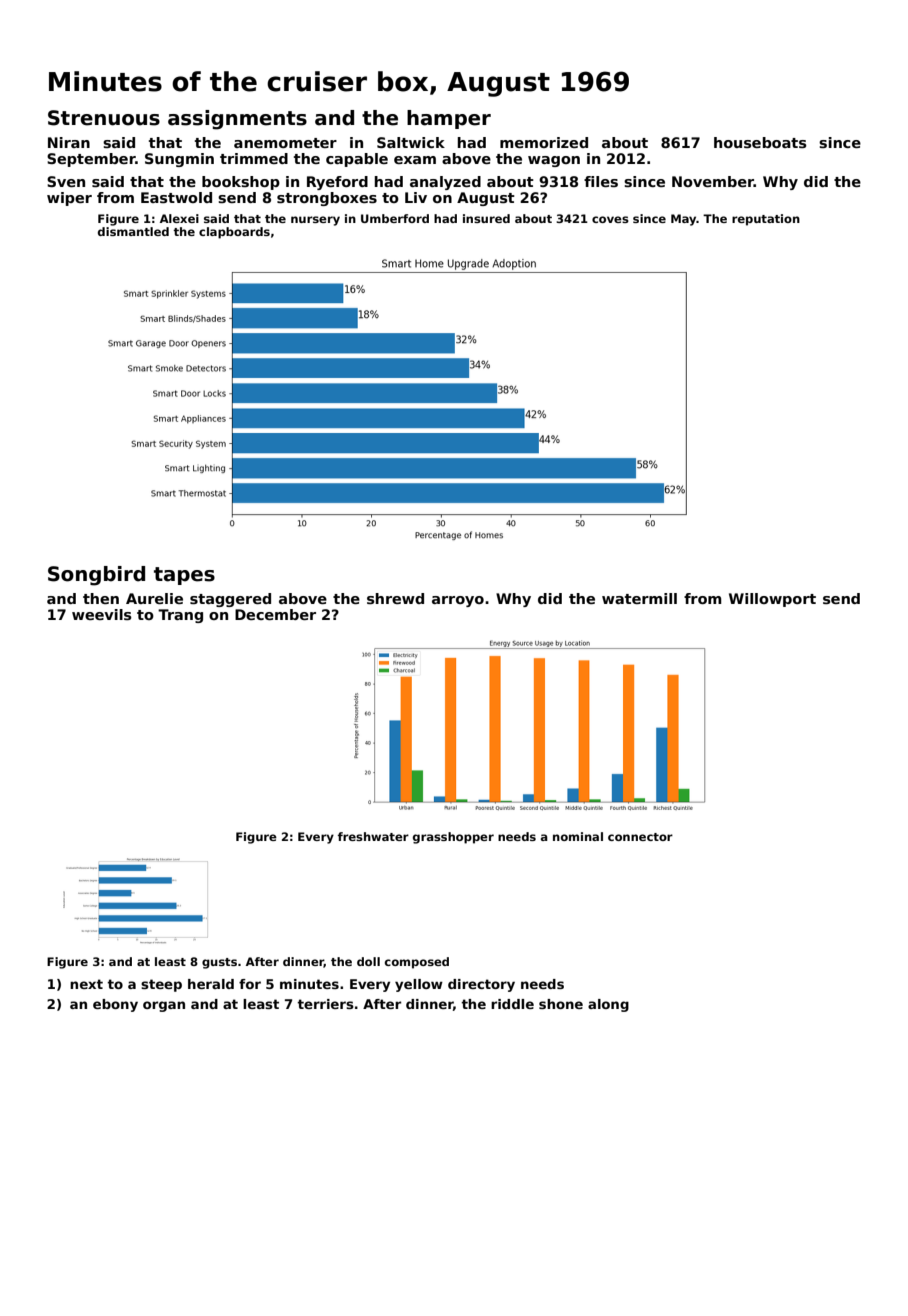  I want to click on Strenuous, so click(104, 118).
